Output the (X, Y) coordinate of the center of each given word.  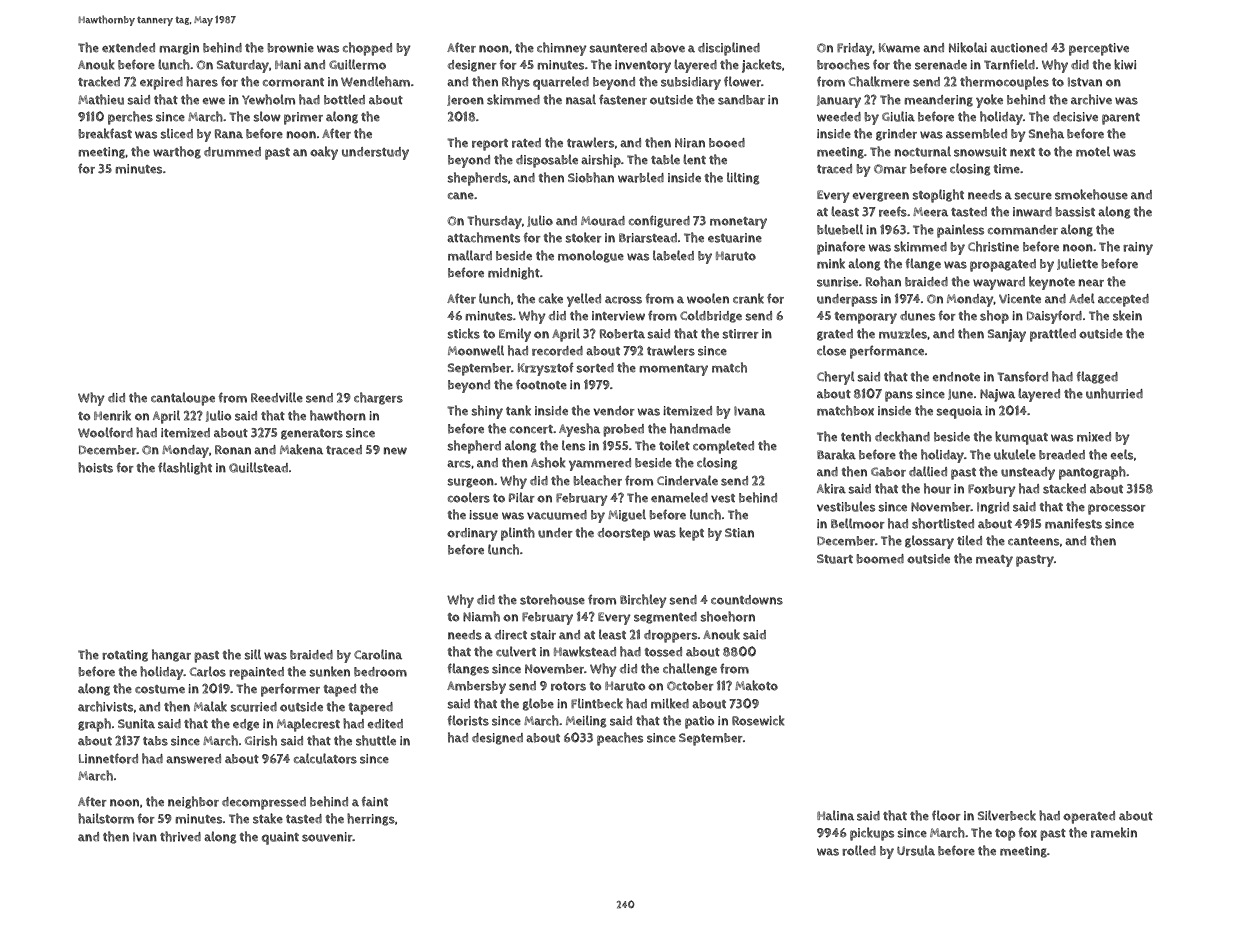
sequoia (959, 412)
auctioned (1018, 48)
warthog (177, 152)
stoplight (938, 196)
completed (723, 447)
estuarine (735, 238)
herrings (371, 819)
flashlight (185, 468)
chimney (562, 49)
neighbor (193, 802)
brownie (290, 48)
